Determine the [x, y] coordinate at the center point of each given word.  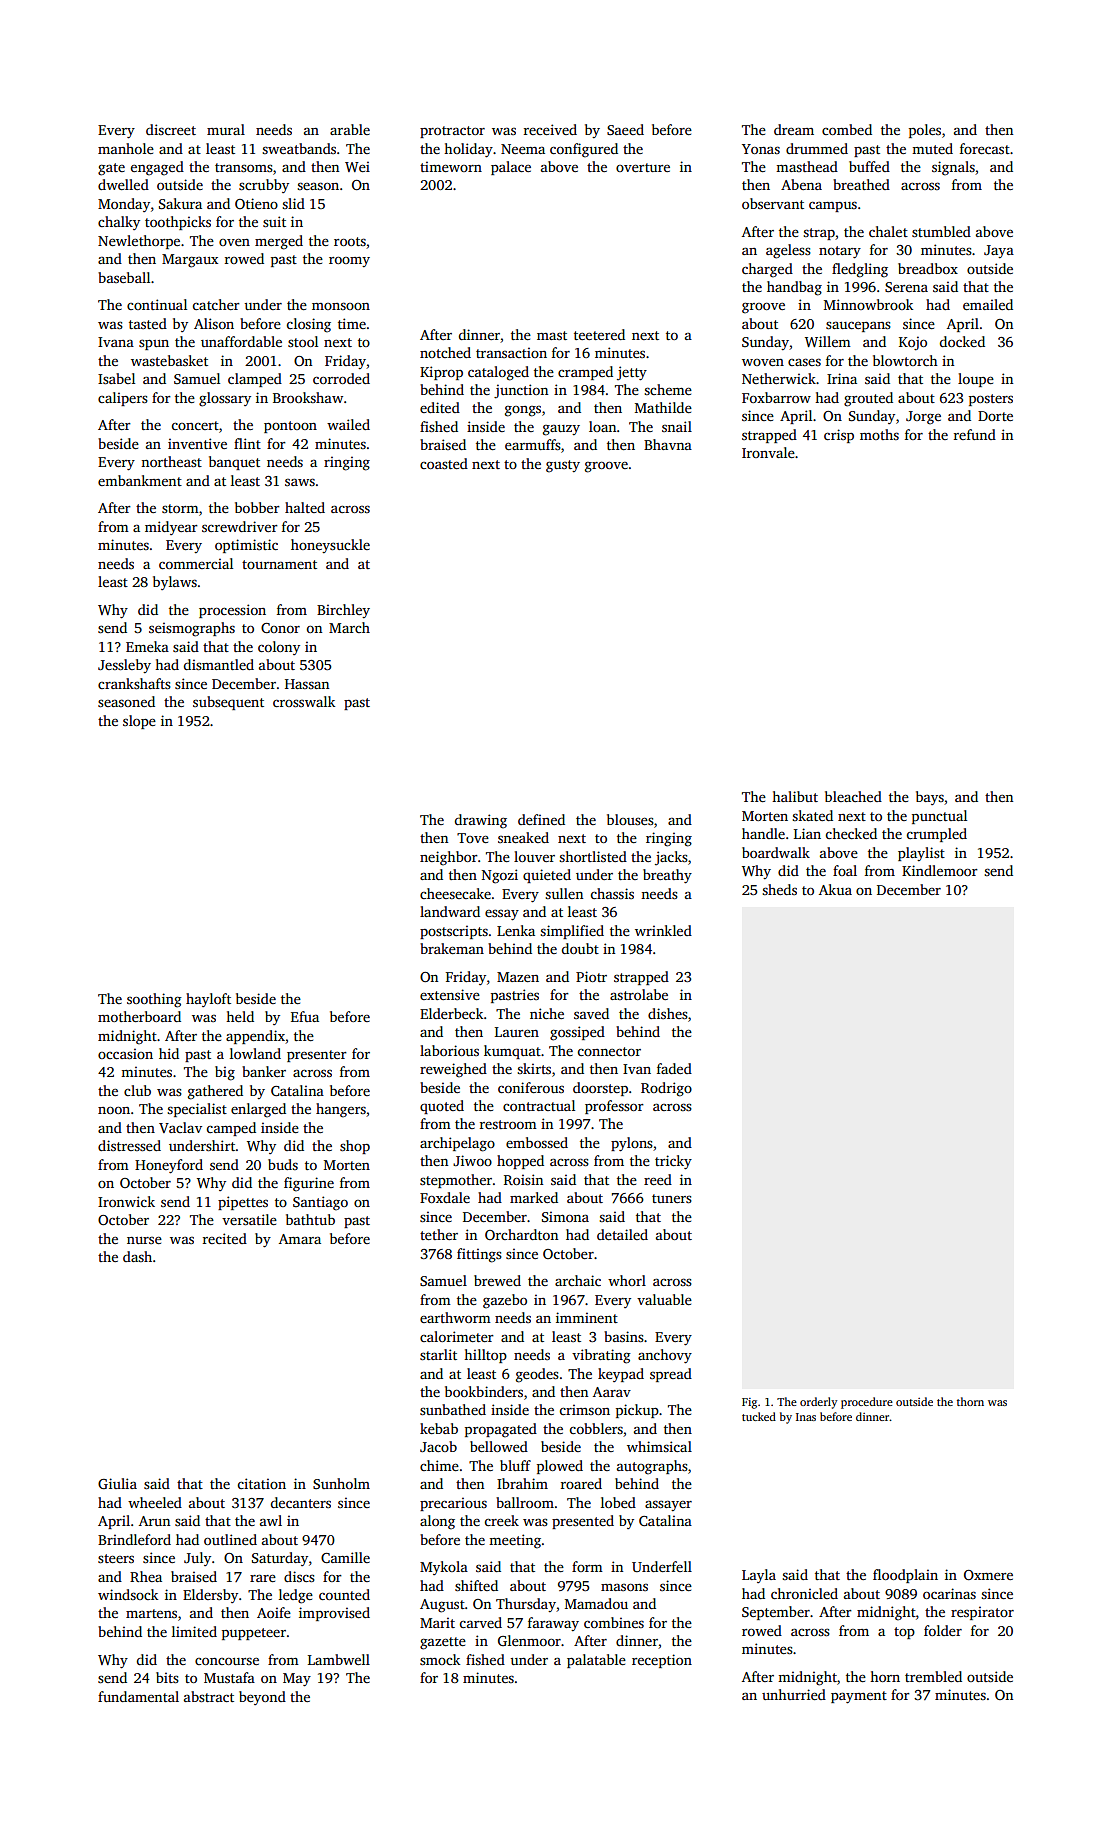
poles [925, 131]
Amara [300, 1239]
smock [440, 1659]
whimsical [659, 1446]
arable [350, 129]
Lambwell [339, 1659]
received [550, 129]
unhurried [794, 1694]
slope [139, 722]
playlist [921, 854]
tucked [759, 1416]
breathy [667, 876]
